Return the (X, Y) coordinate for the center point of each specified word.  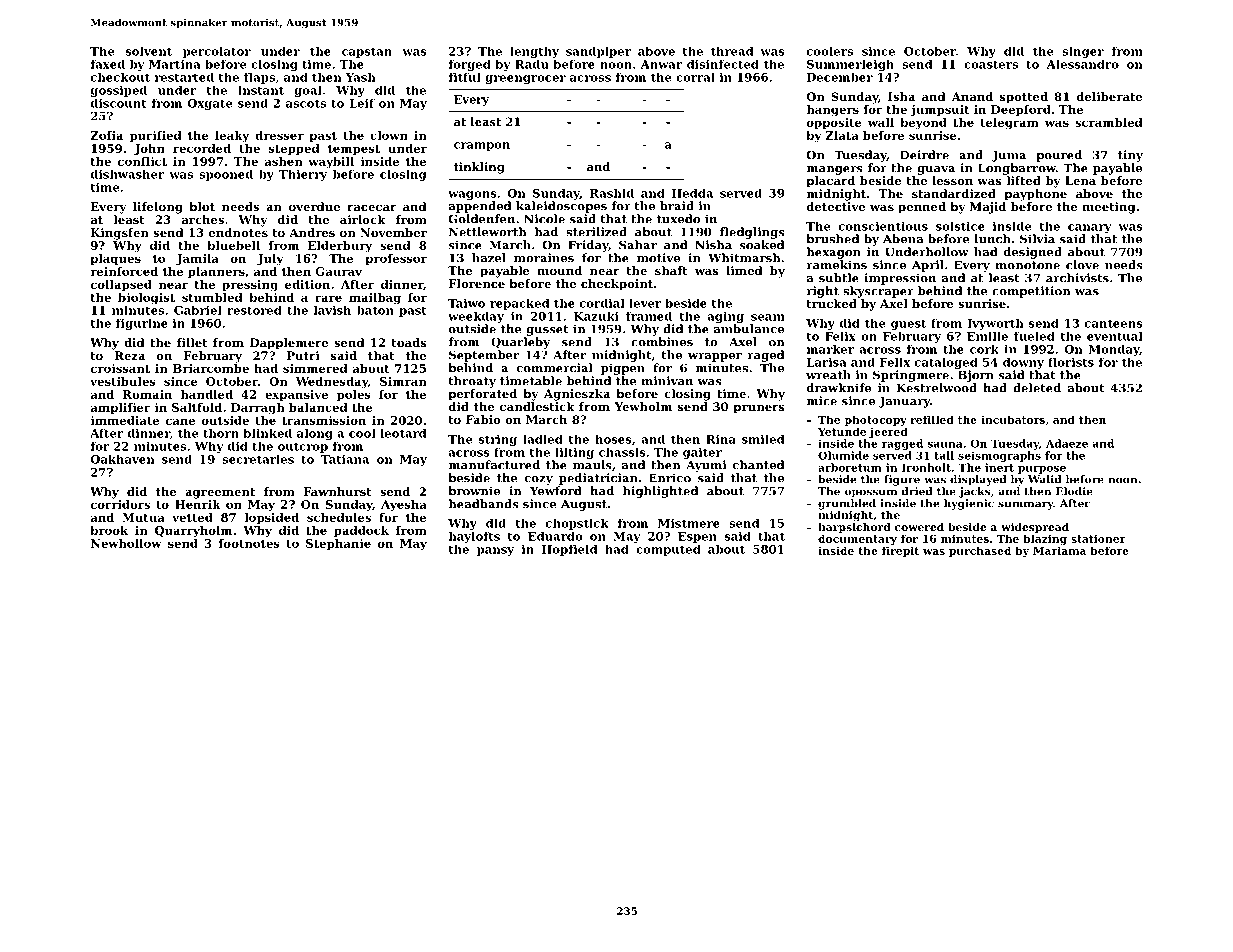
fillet (192, 342)
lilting (574, 453)
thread (732, 51)
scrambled (1109, 122)
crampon (482, 146)
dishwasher (128, 174)
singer (1083, 52)
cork (984, 349)
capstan (367, 53)
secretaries (258, 459)
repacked (519, 304)
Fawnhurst (337, 491)
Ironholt (926, 467)
